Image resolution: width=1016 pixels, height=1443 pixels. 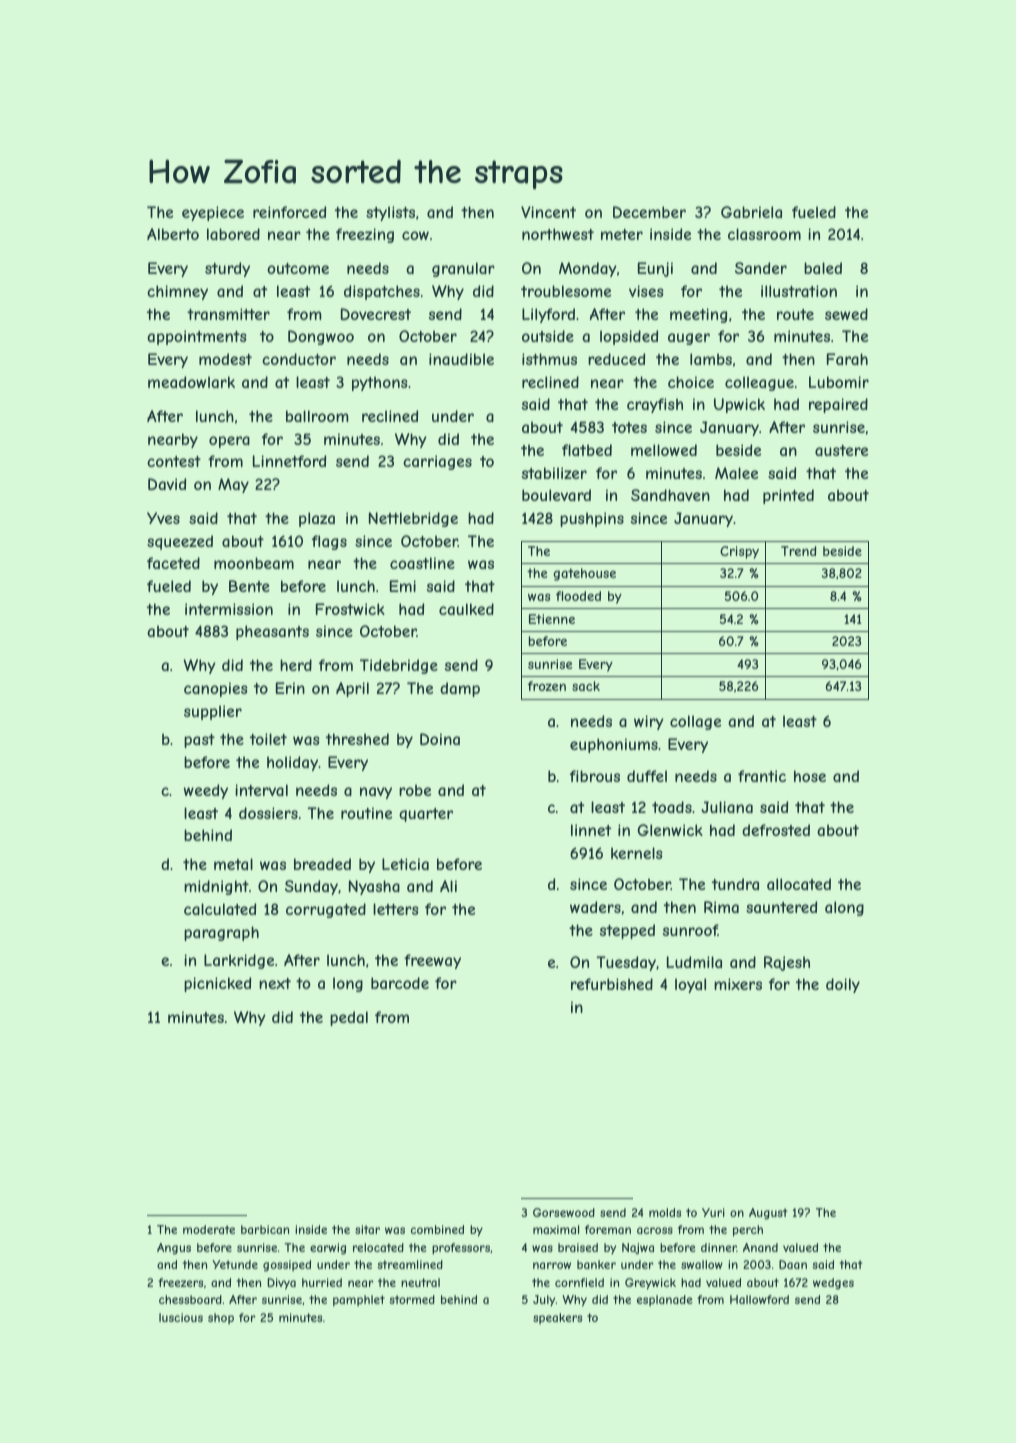 I want to click on caulked, so click(x=466, y=609).
